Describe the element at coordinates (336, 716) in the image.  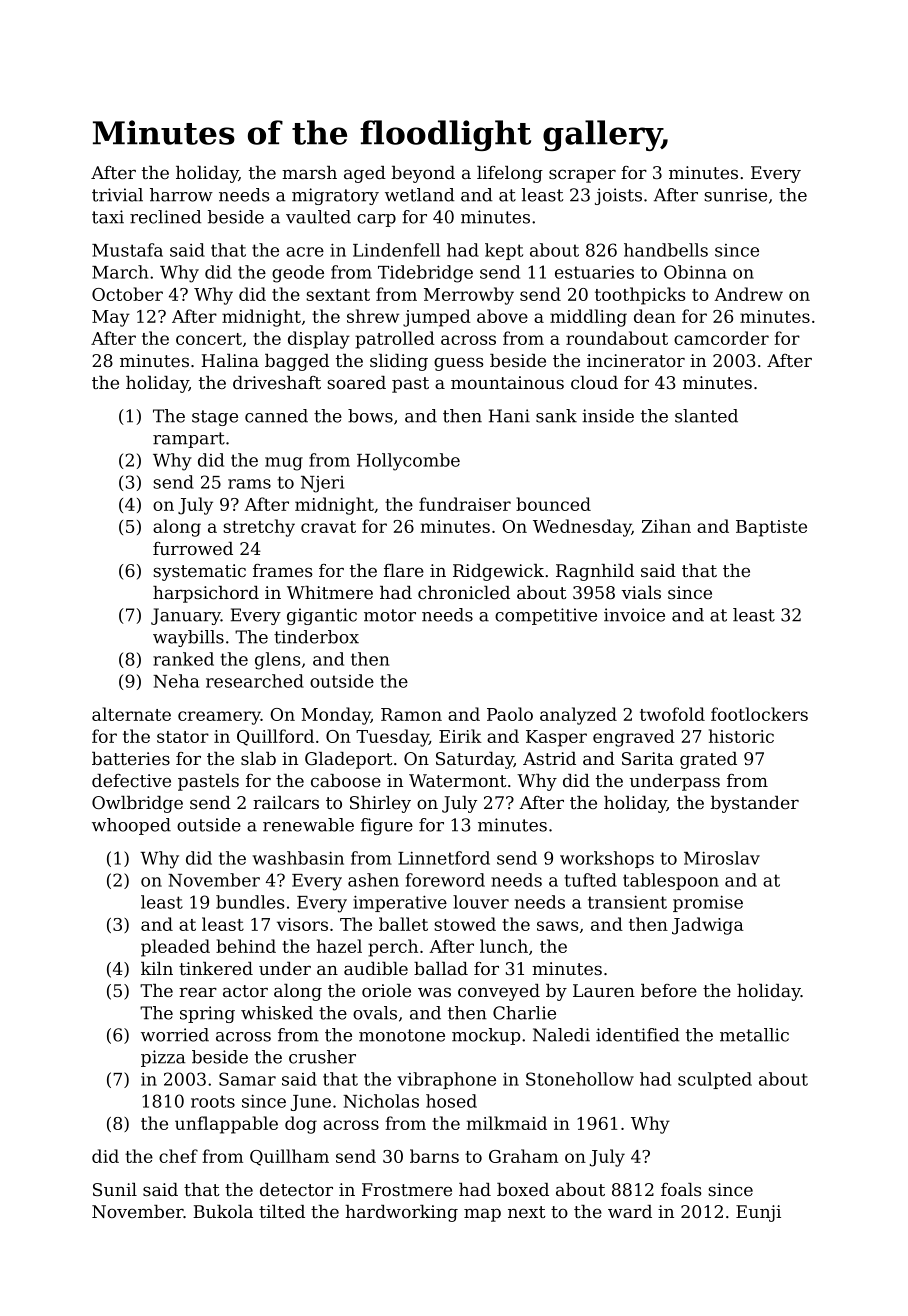
I see `Monday` at that location.
